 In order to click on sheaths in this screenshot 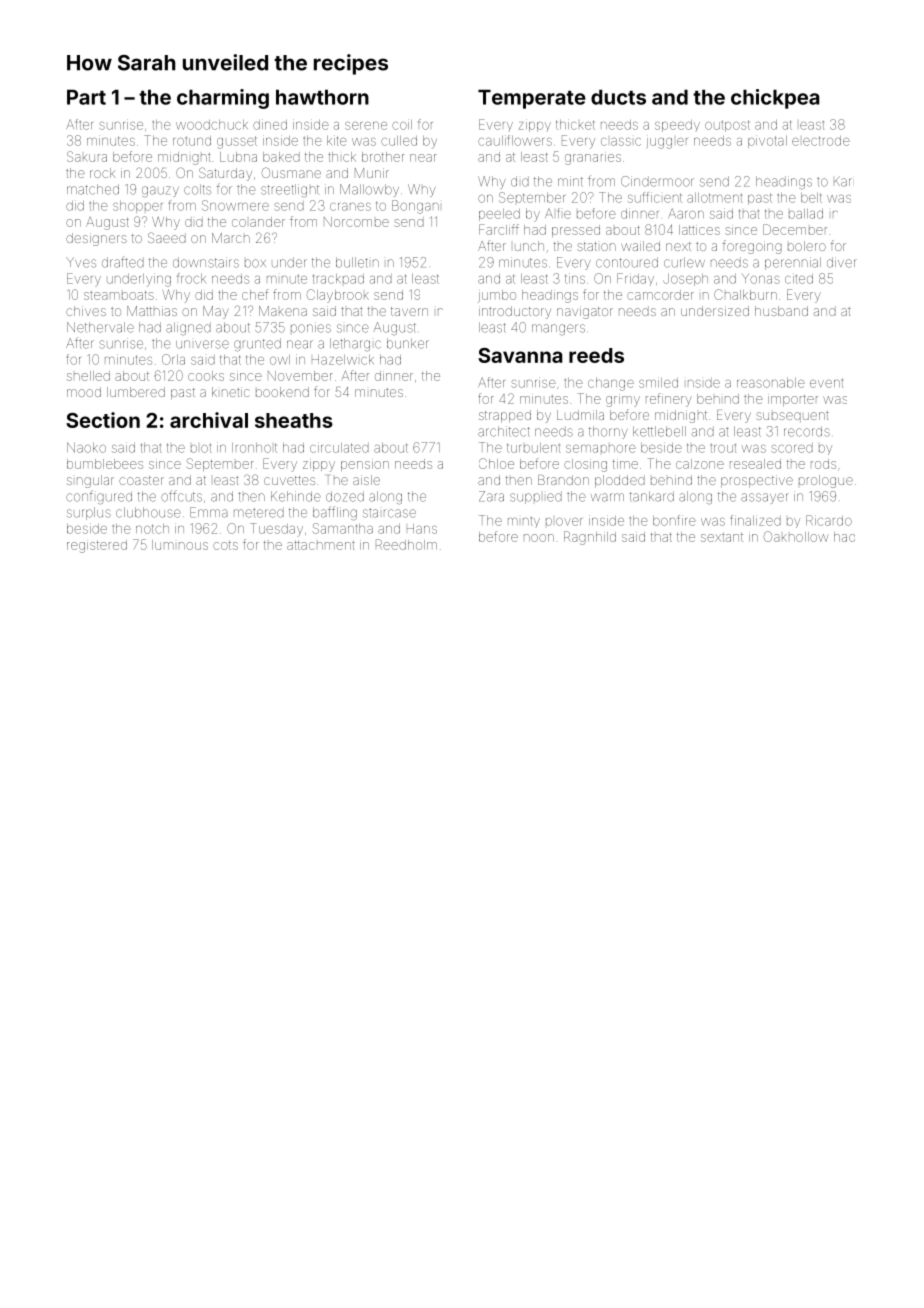, I will do `click(294, 420)`.
